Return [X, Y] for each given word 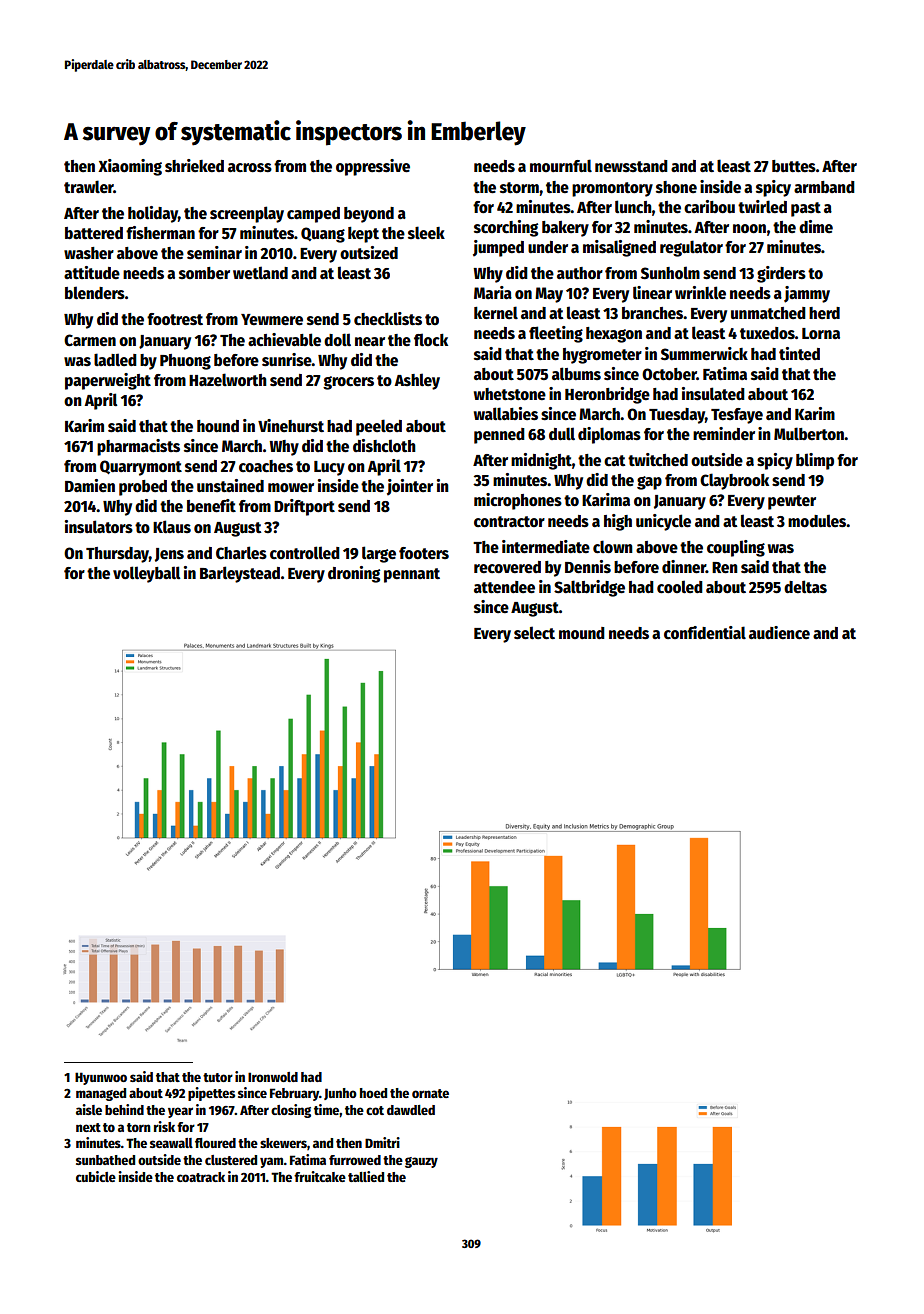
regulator [691, 248]
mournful [561, 165]
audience [779, 633]
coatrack [201, 1177]
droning [354, 574]
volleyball [146, 574]
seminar [214, 253]
